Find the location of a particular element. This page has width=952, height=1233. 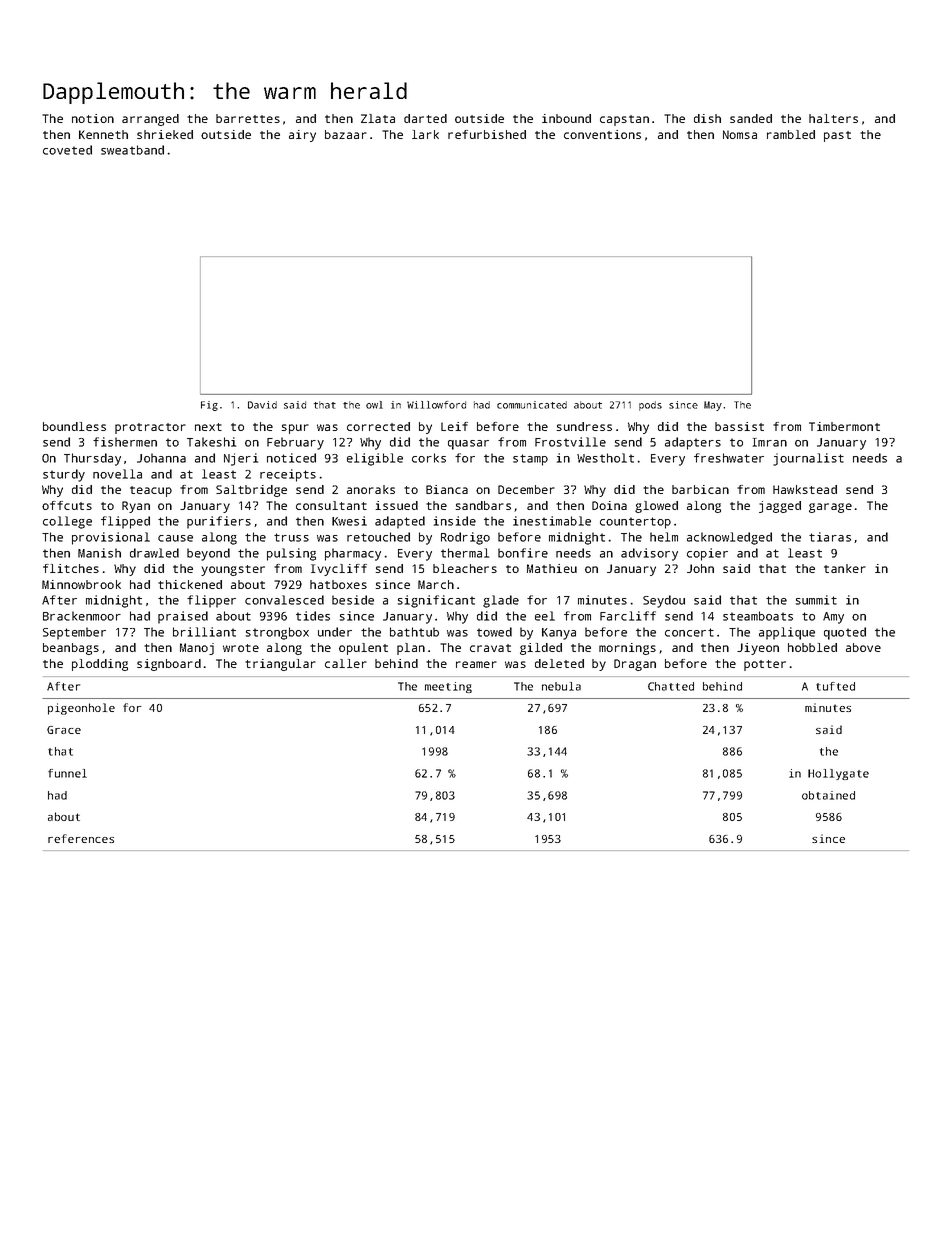

Nomsa is located at coordinates (740, 134).
